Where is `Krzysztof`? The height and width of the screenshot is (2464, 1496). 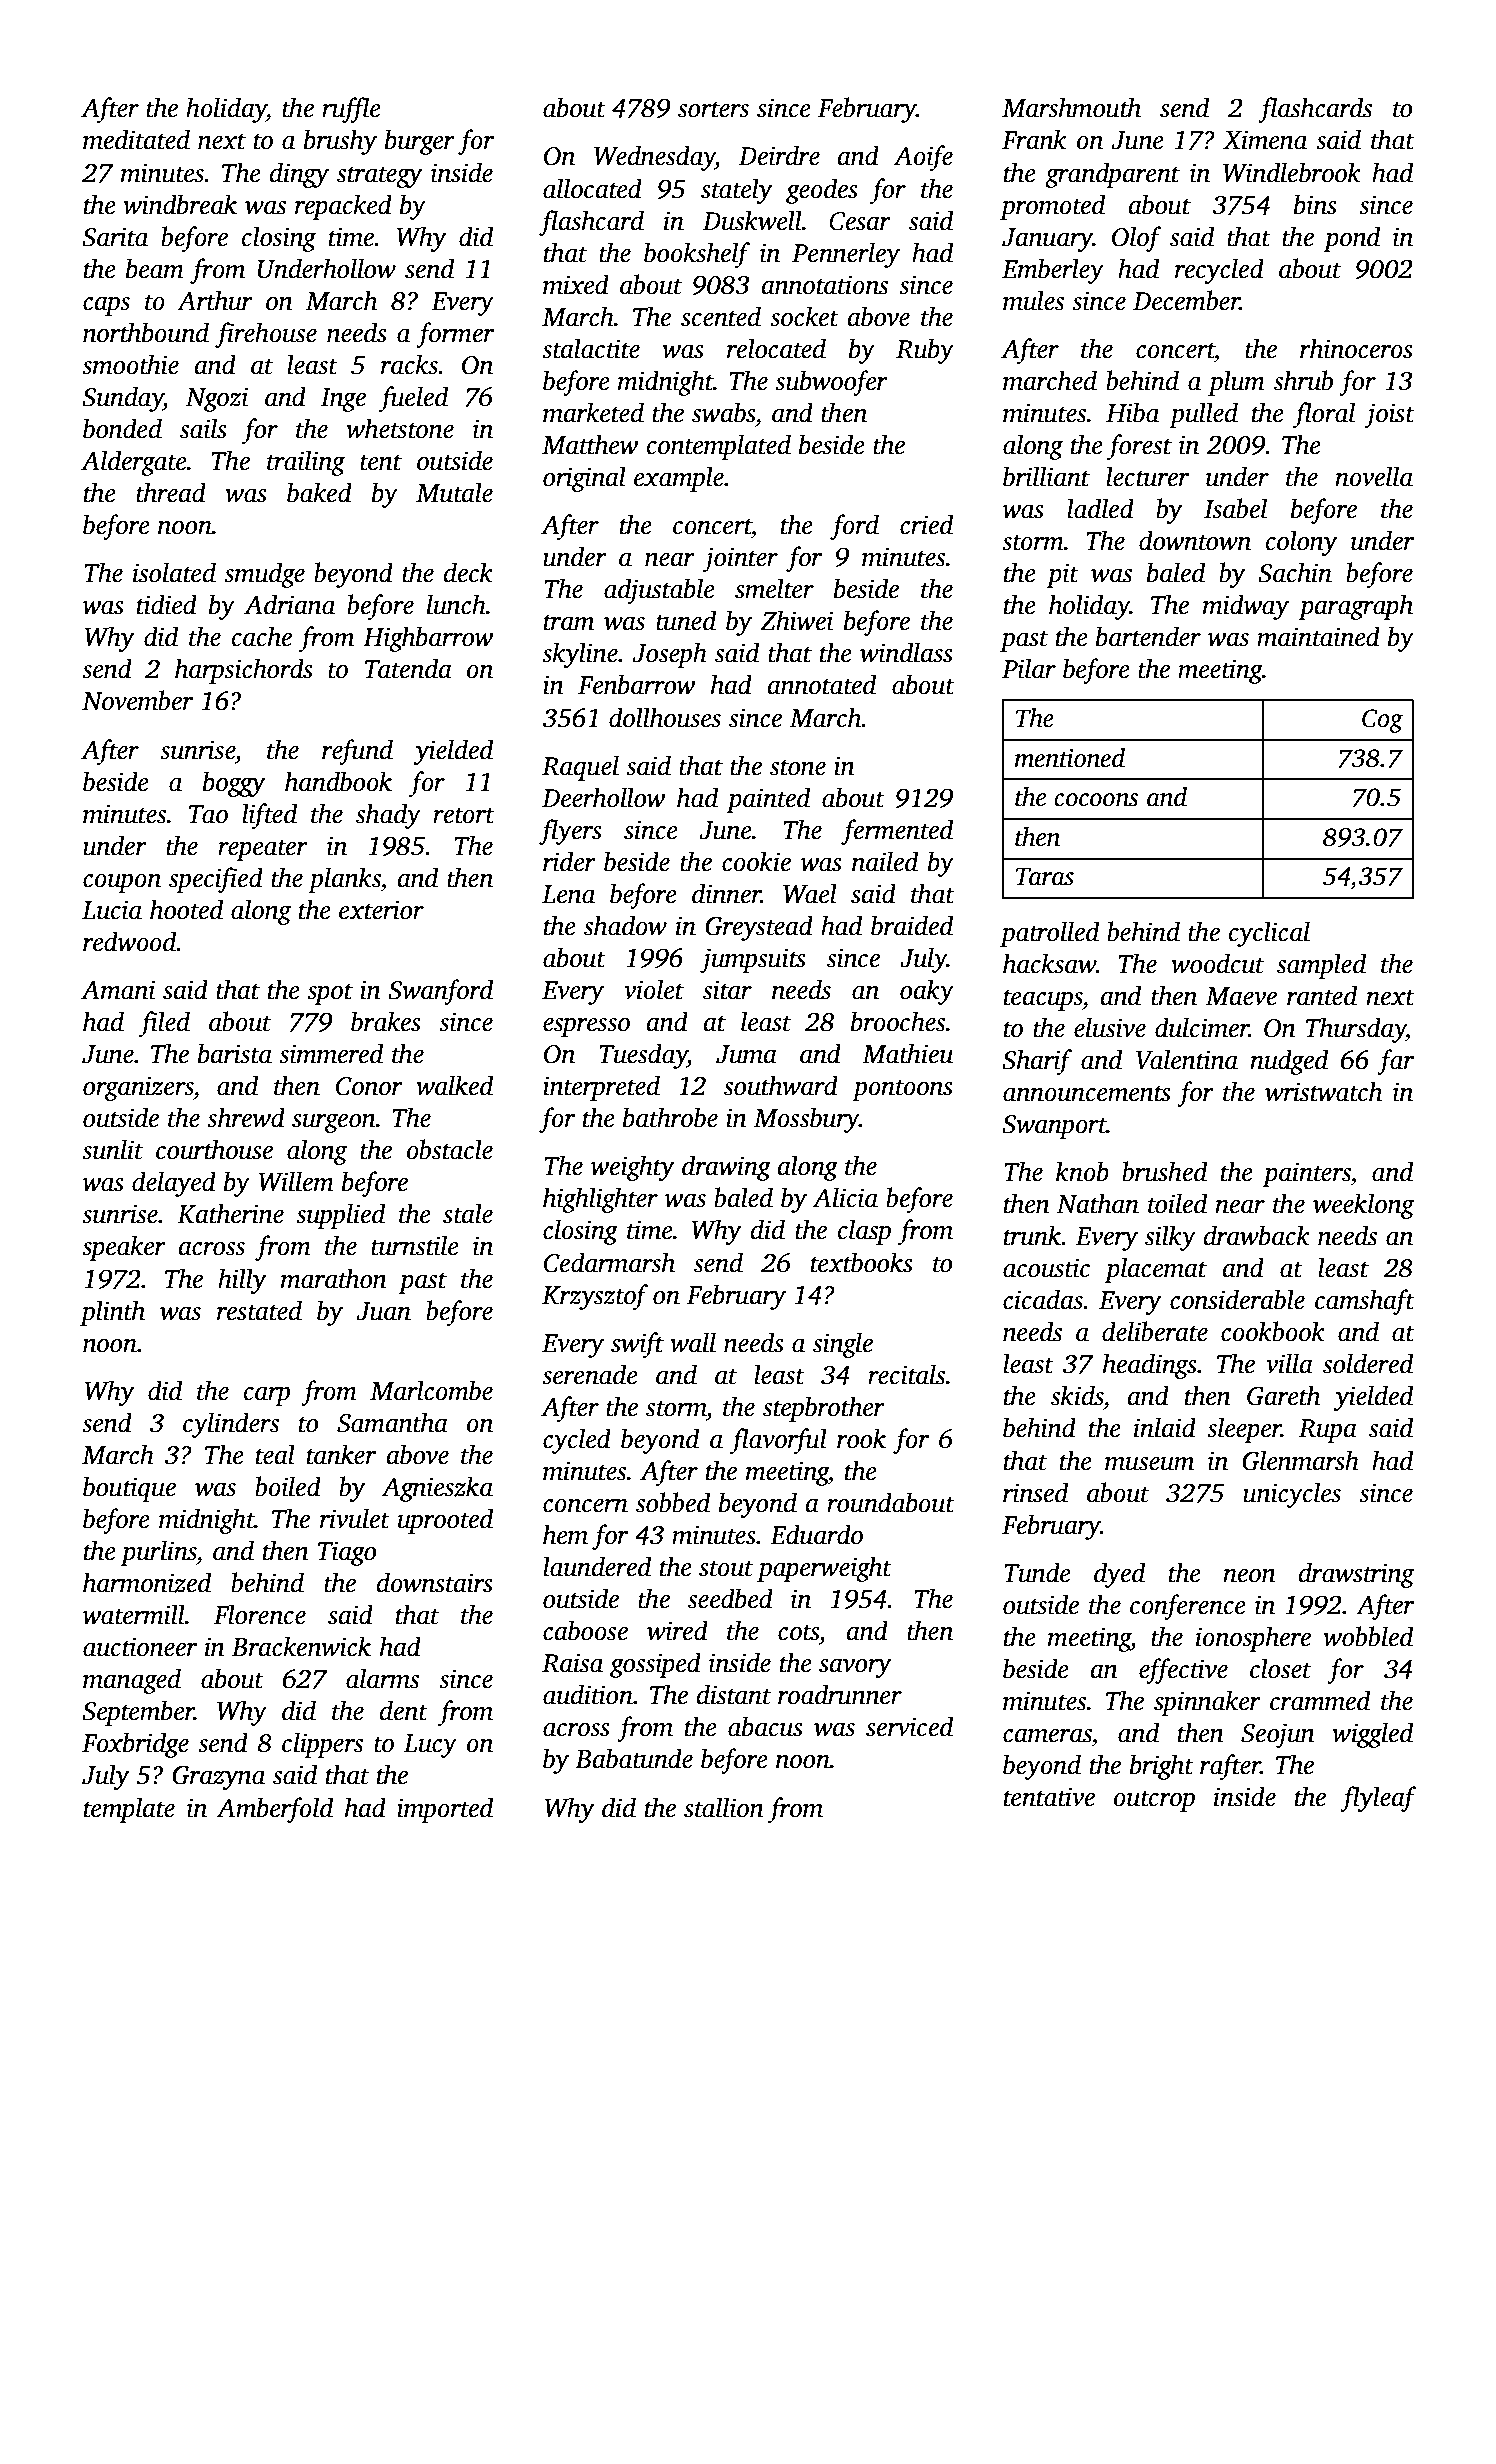 Krzysztof is located at coordinates (595, 1297).
